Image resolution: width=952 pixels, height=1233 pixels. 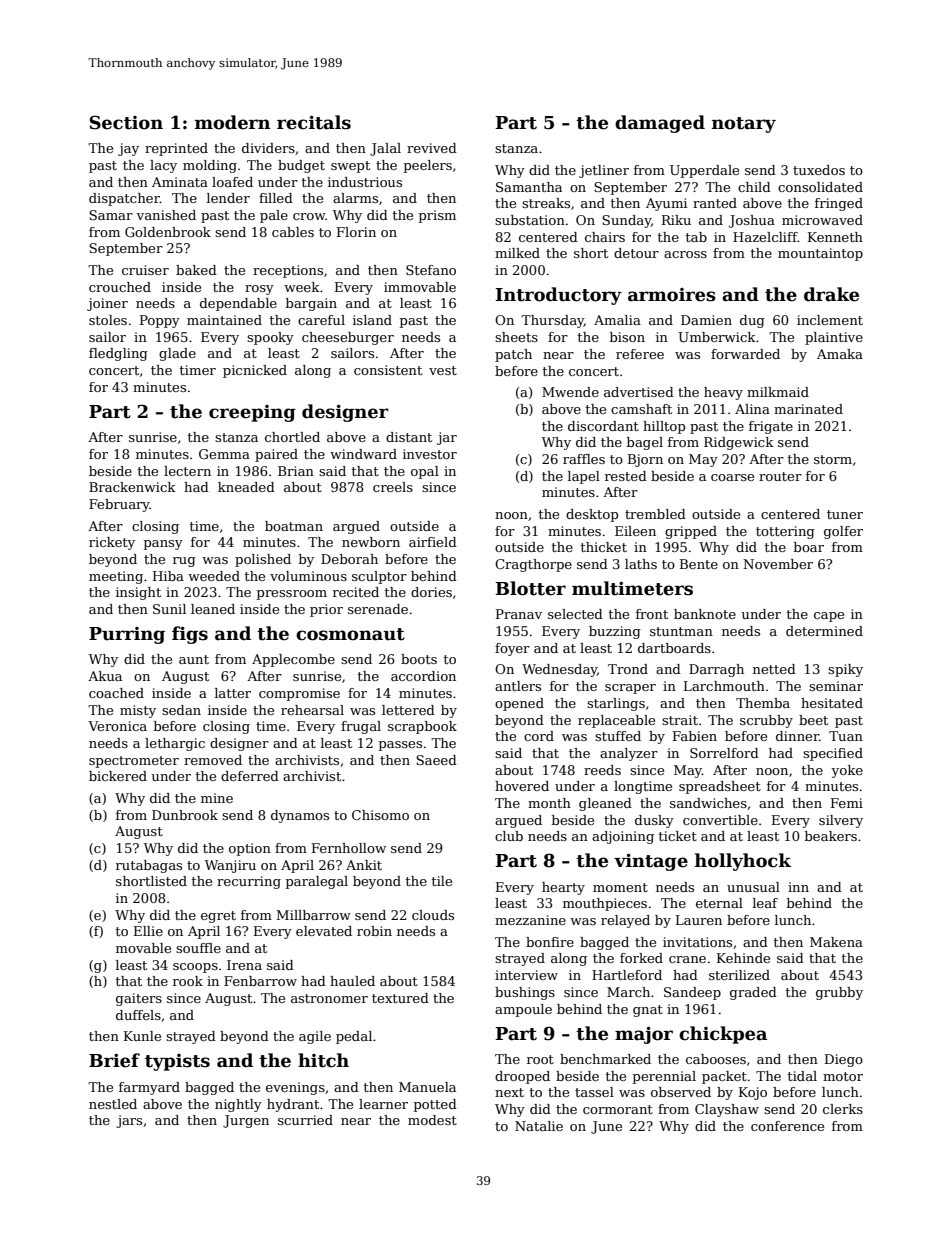 What do you see at coordinates (105, 676) in the screenshot?
I see `Akua` at bounding box center [105, 676].
